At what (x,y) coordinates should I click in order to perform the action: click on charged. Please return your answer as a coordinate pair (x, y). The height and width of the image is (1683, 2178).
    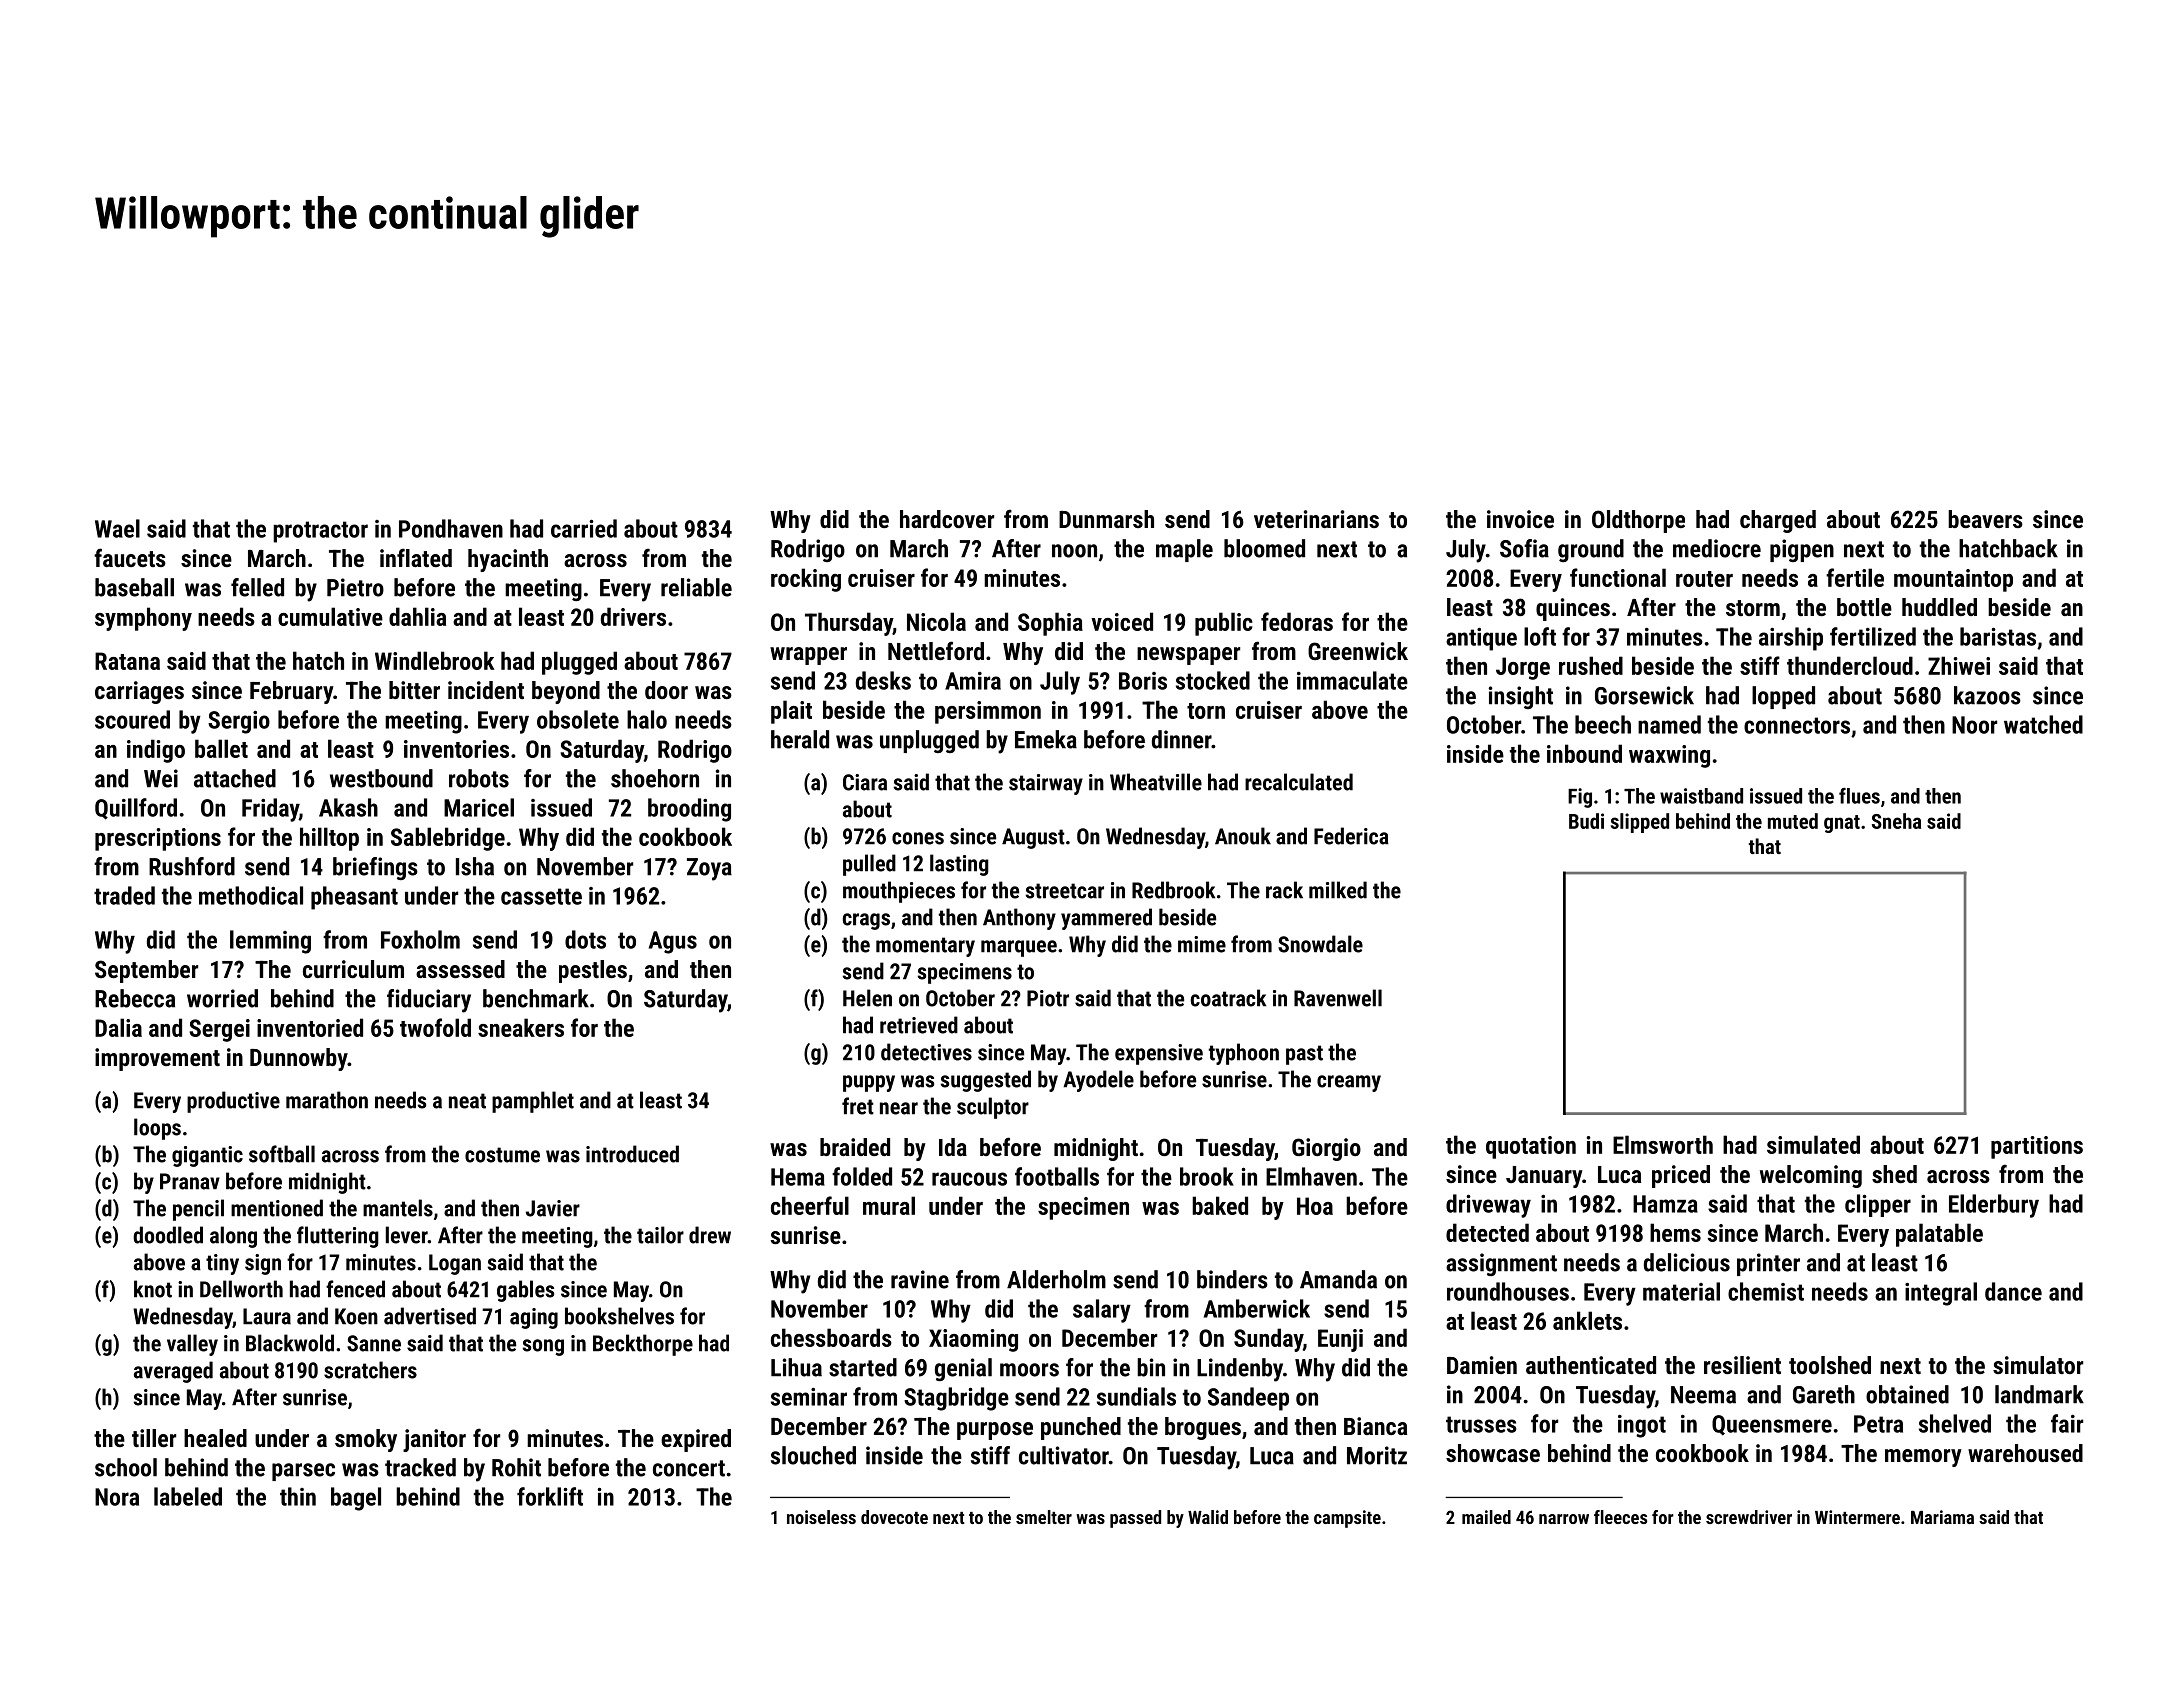
    Looking at the image, I should click on (1778, 521).
